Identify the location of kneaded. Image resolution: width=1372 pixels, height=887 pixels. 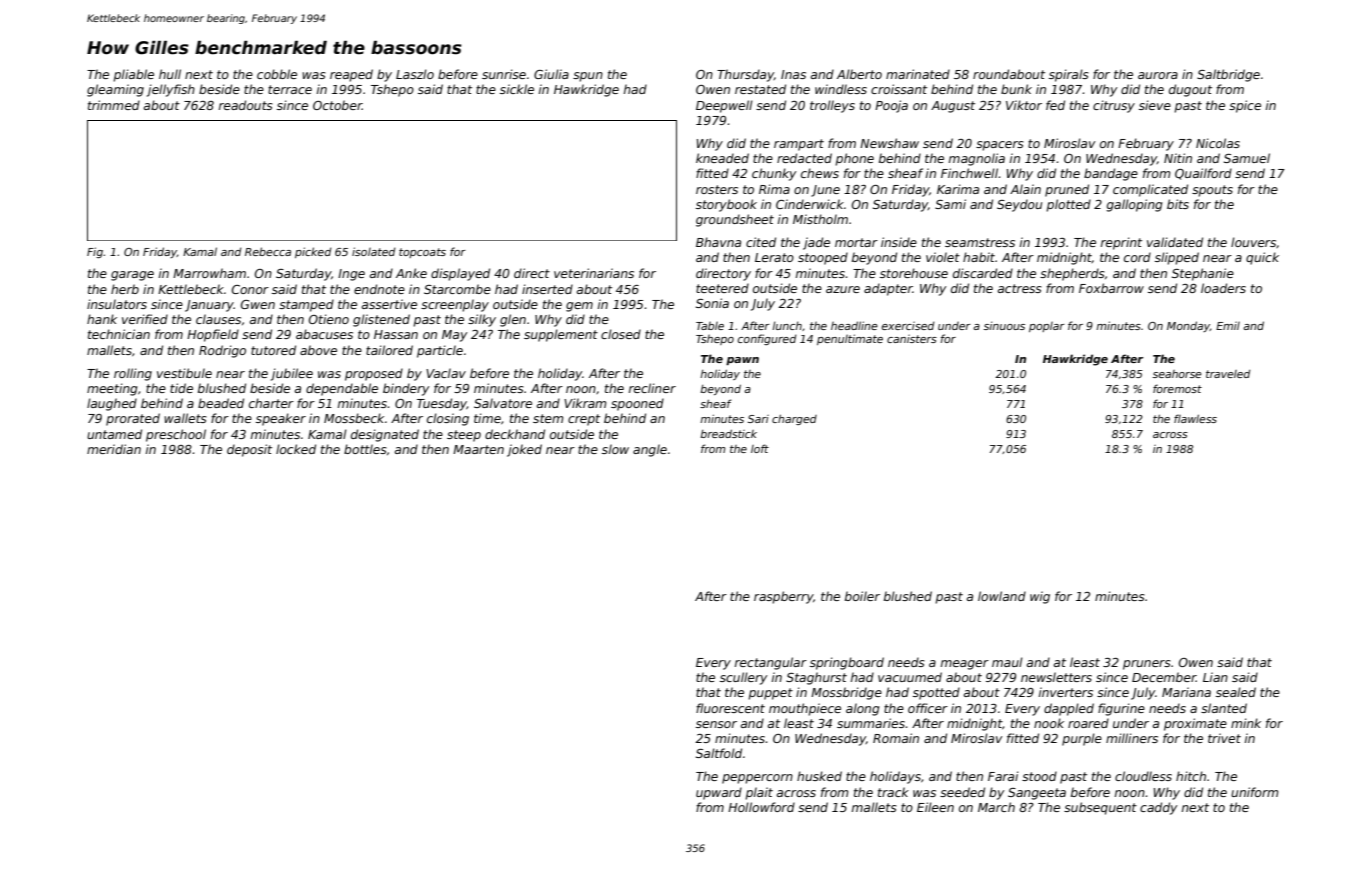
(722, 158).
